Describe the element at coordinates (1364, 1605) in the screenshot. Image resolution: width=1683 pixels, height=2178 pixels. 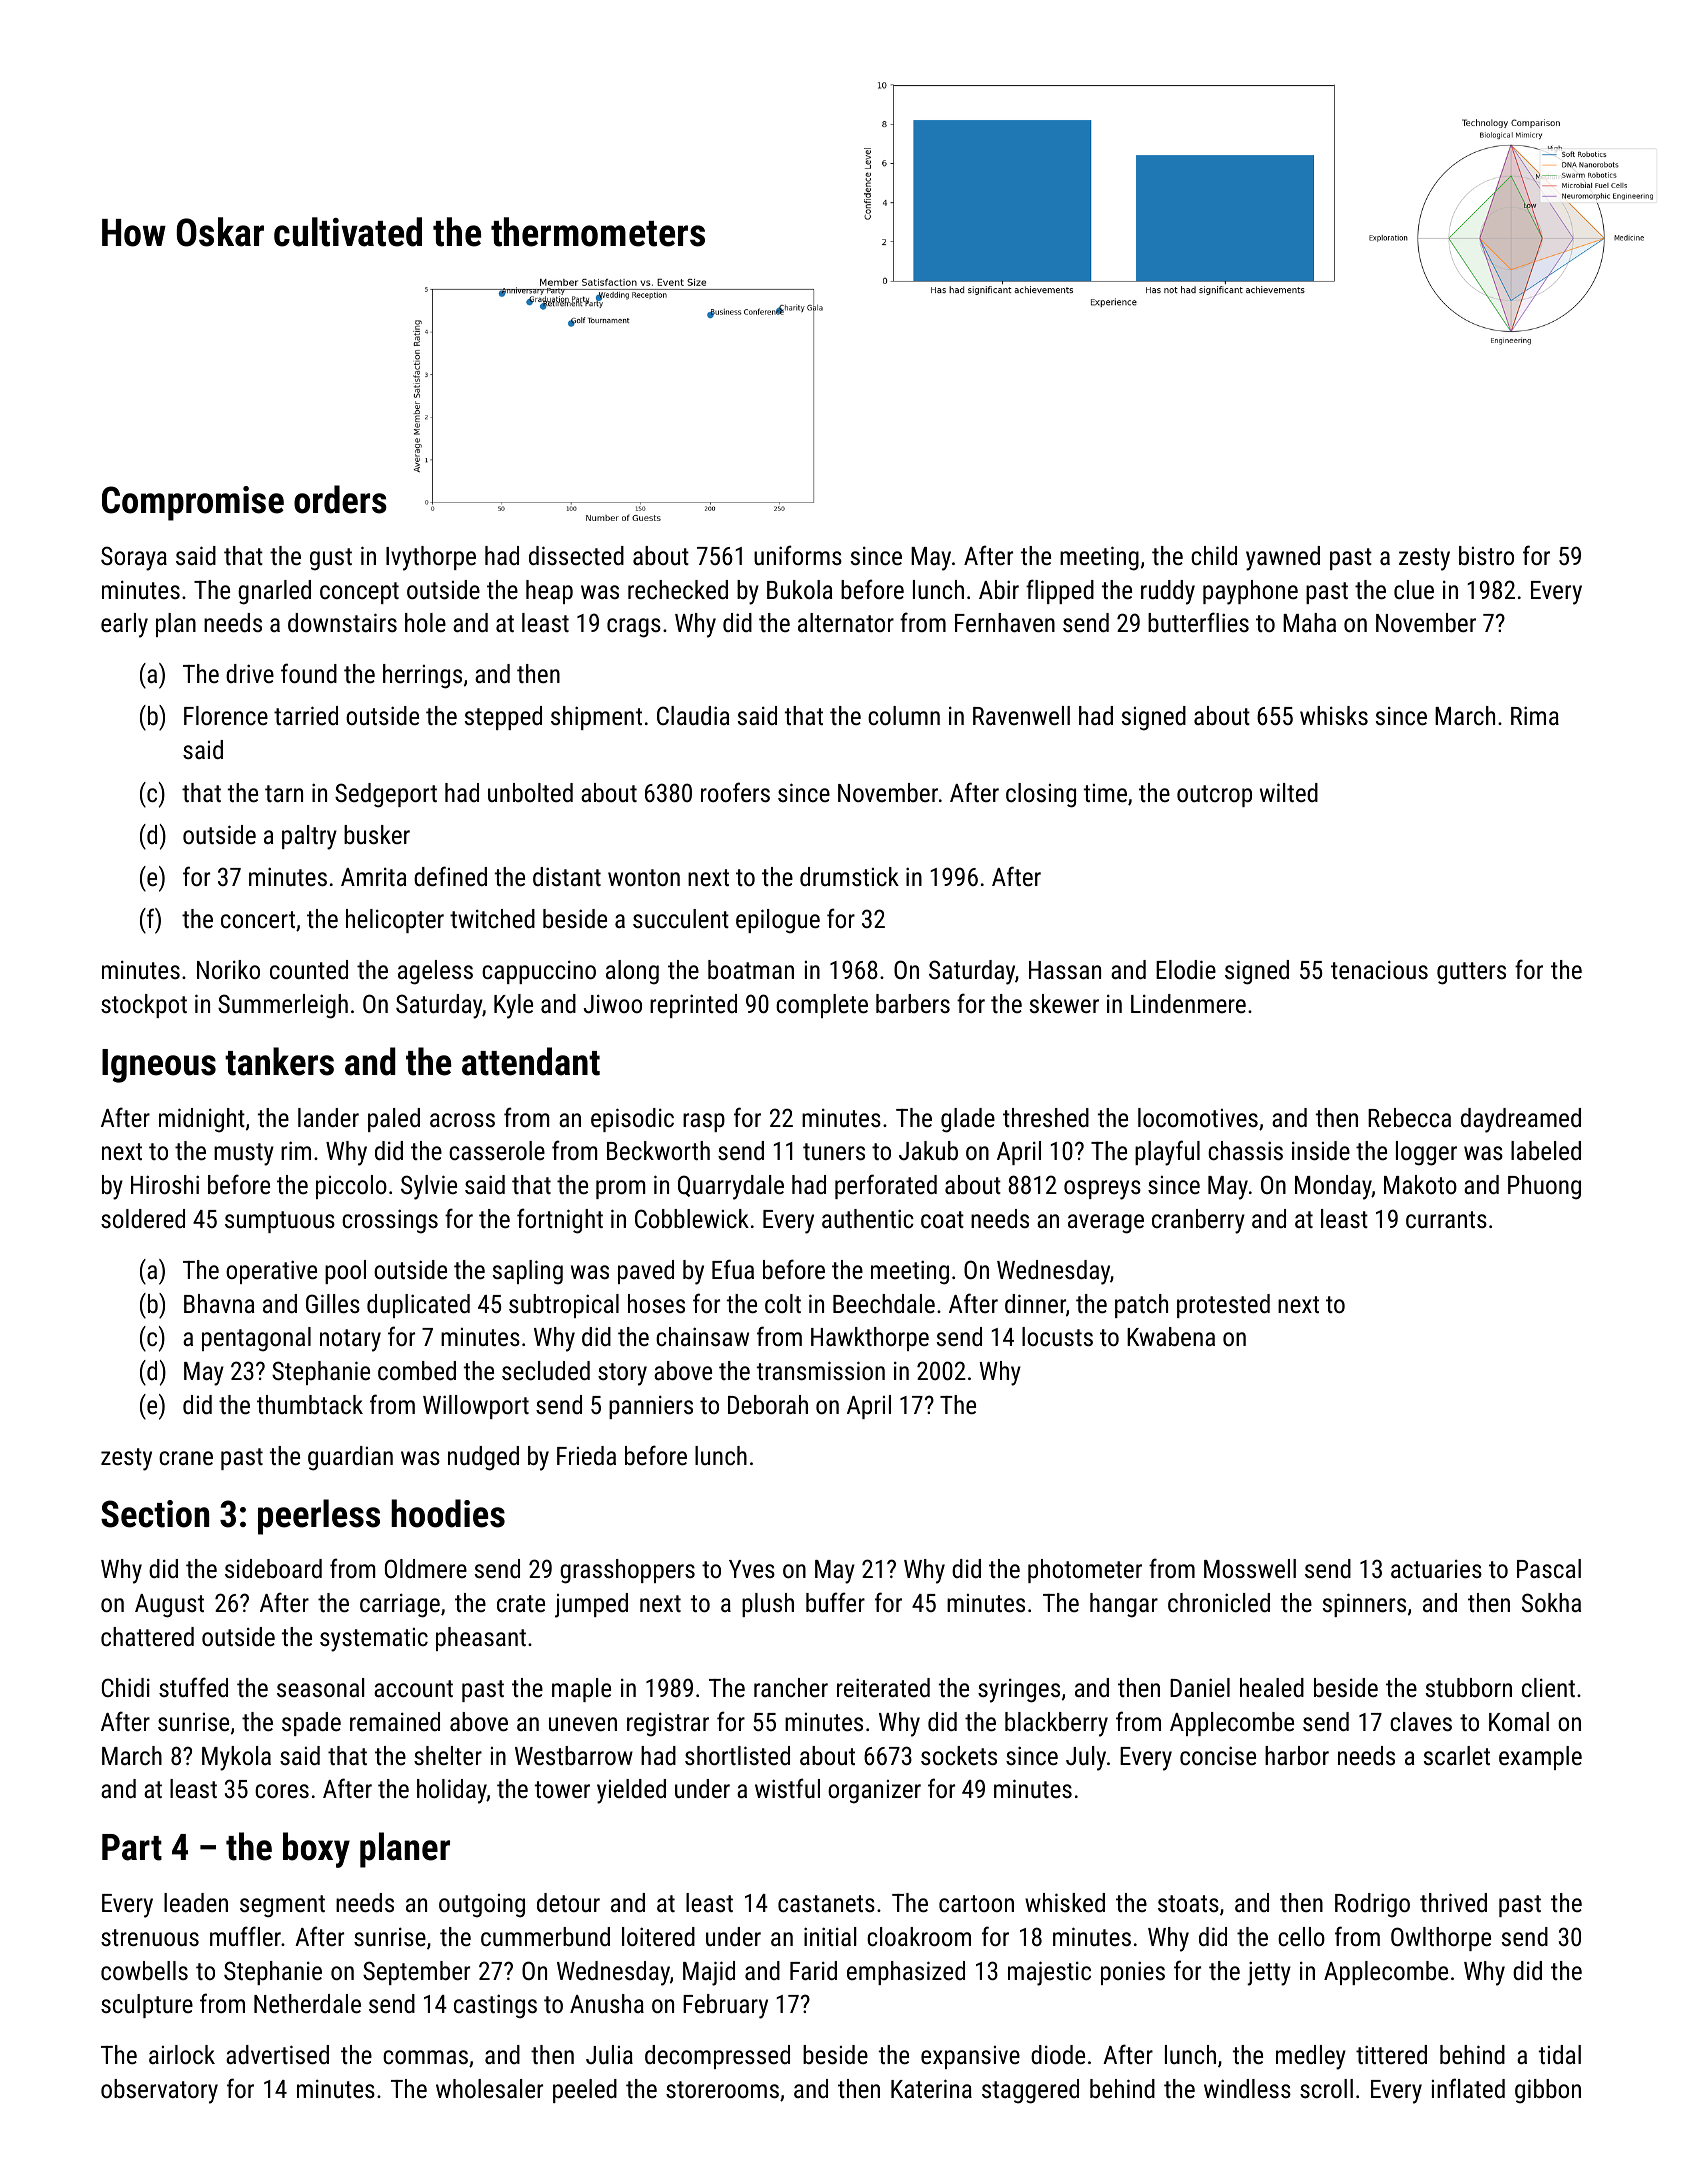
I see `spinners` at that location.
